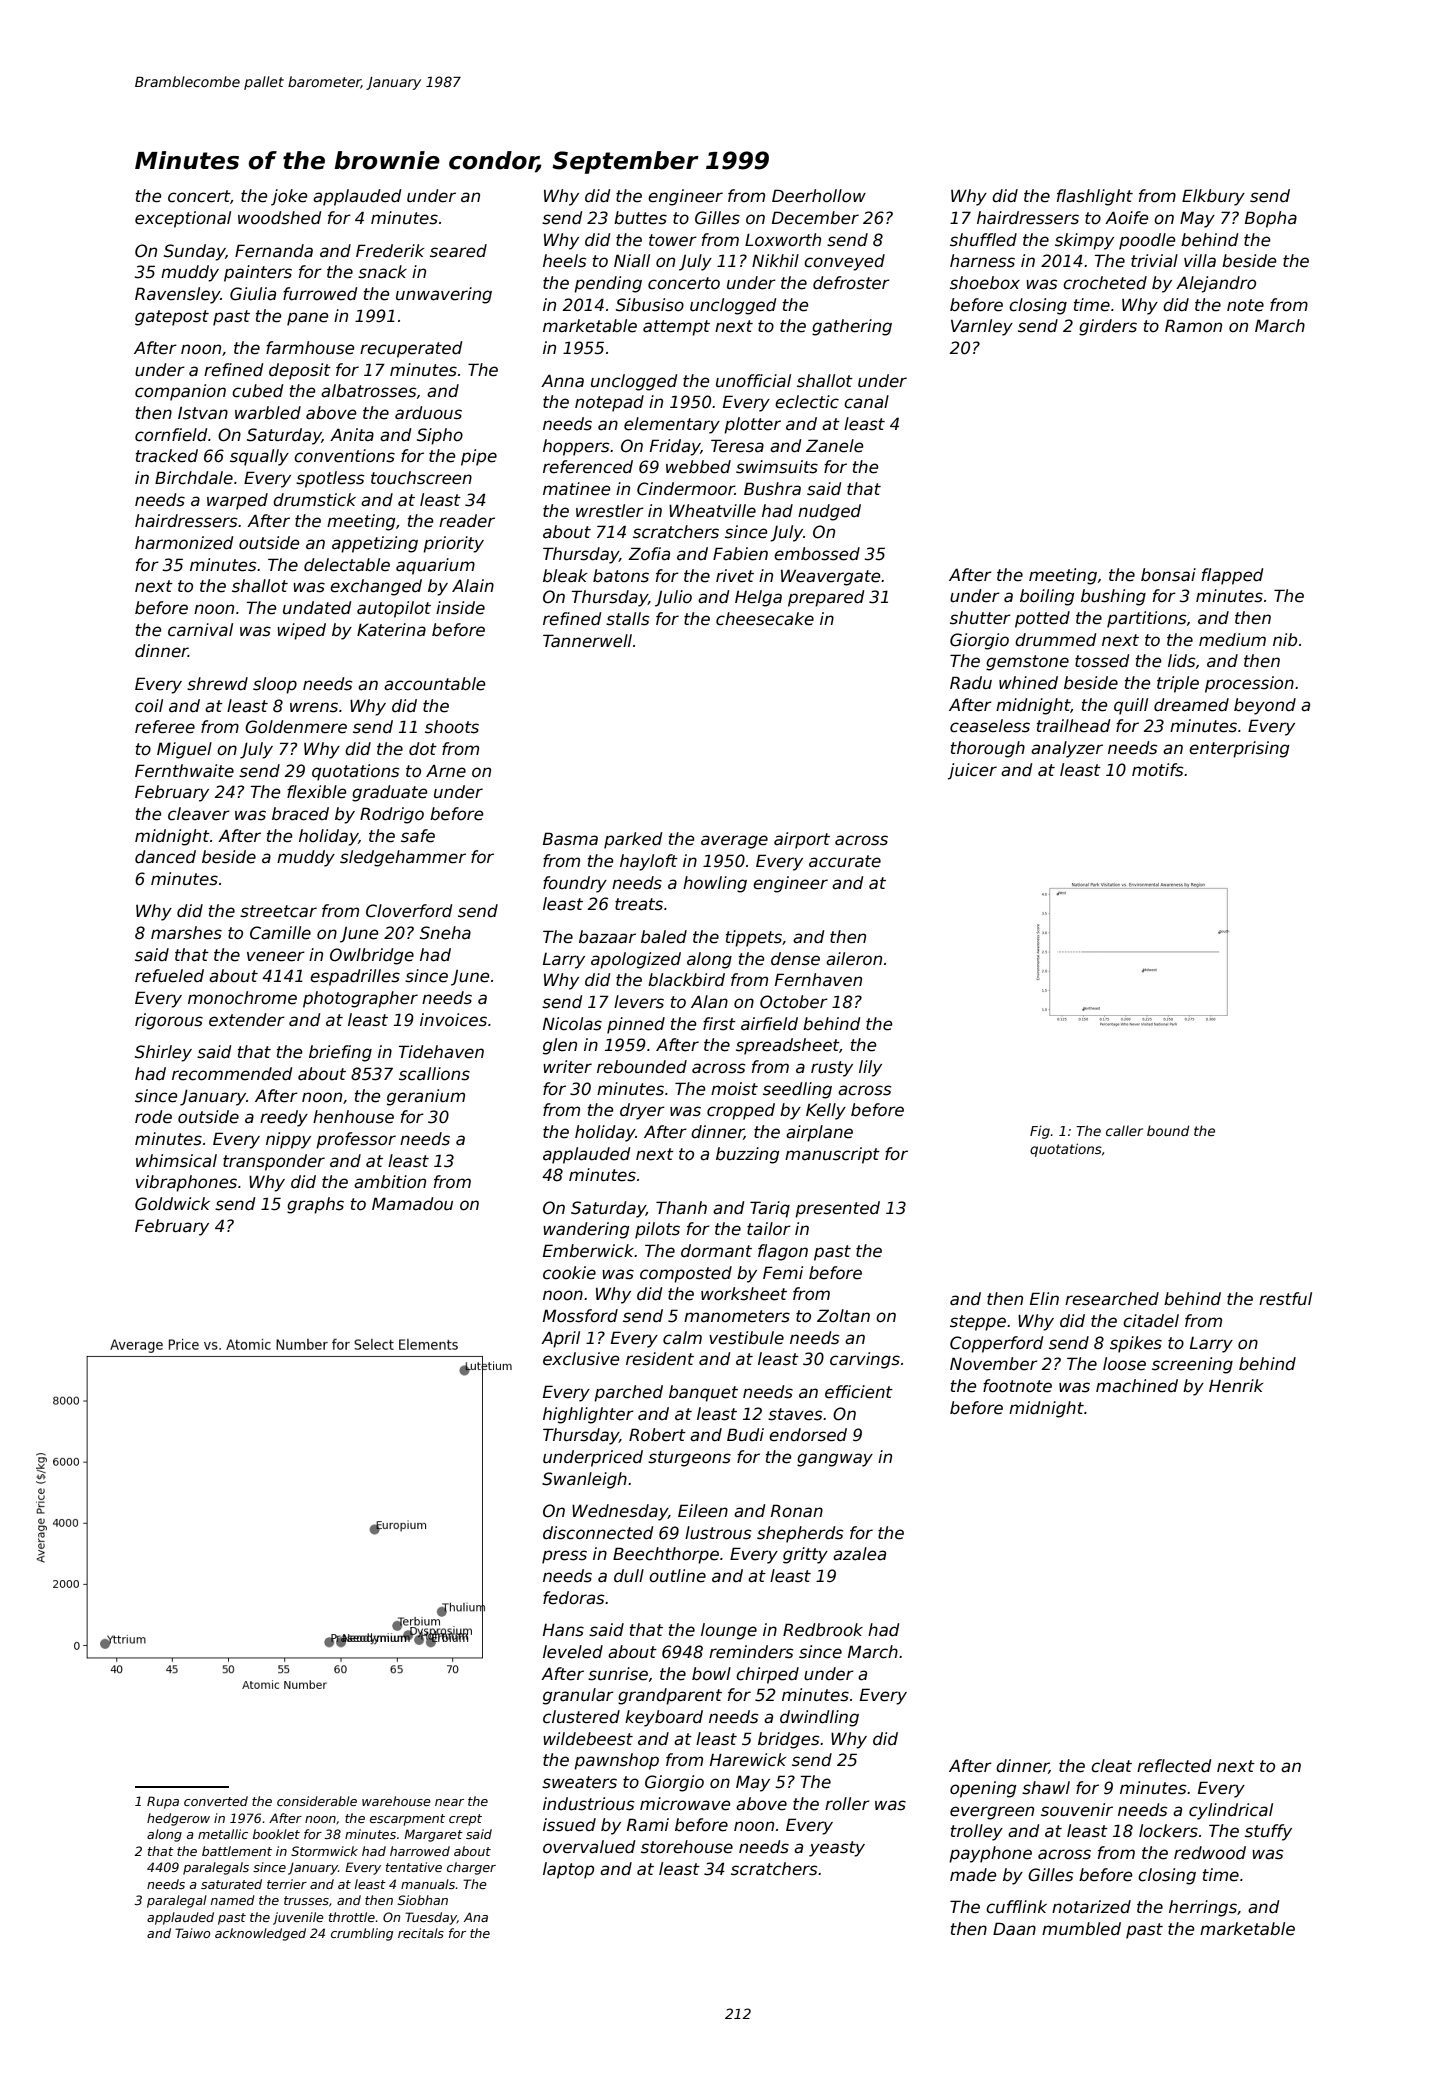 The height and width of the document is (2100, 1450). I want to click on Goldwick, so click(172, 1204).
